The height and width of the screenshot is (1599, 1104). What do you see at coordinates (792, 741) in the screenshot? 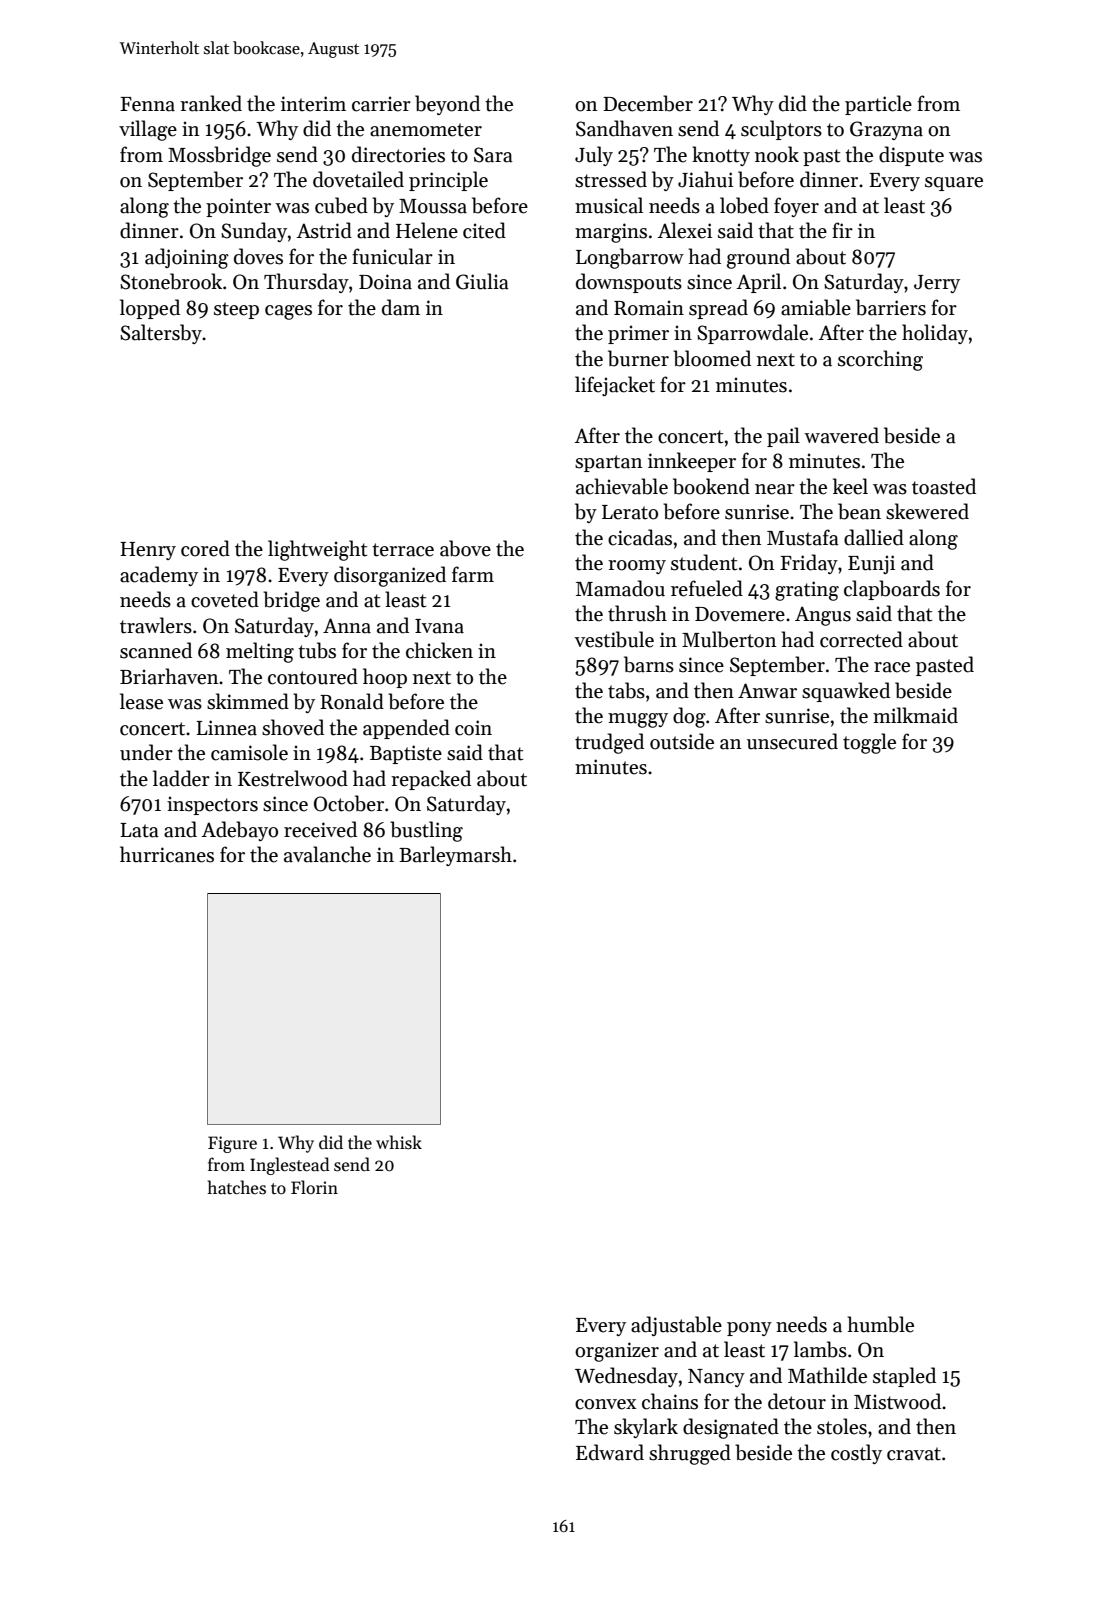
I see `unsecured` at bounding box center [792, 741].
